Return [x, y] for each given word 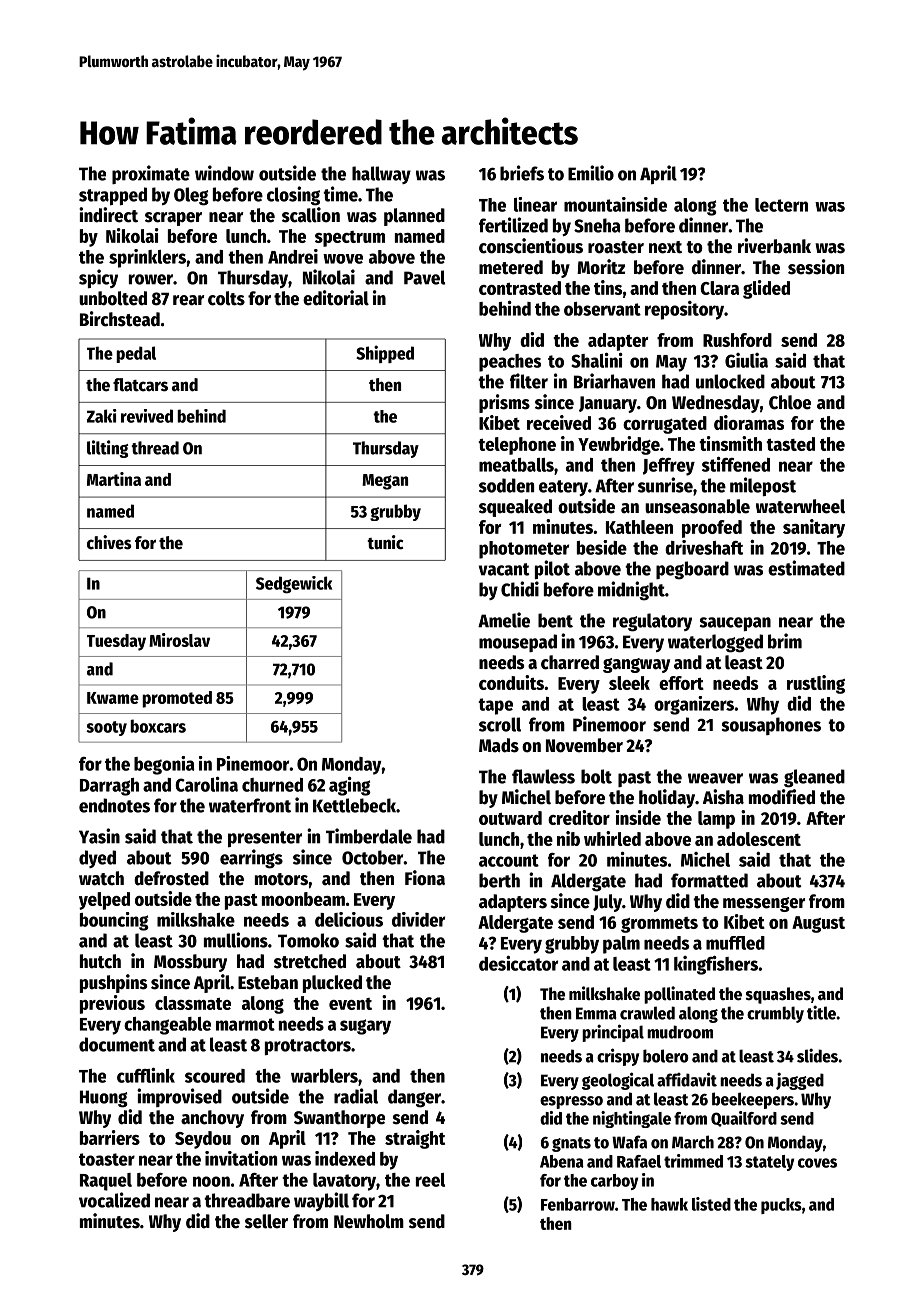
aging [350, 786]
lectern [781, 205]
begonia [164, 765]
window [224, 173]
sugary [365, 1027]
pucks [781, 1206]
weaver [715, 778]
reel [430, 1180]
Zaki [102, 416]
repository [684, 310]
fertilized [513, 225]
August [818, 924]
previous [112, 1004]
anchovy [212, 1119]
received [559, 422]
